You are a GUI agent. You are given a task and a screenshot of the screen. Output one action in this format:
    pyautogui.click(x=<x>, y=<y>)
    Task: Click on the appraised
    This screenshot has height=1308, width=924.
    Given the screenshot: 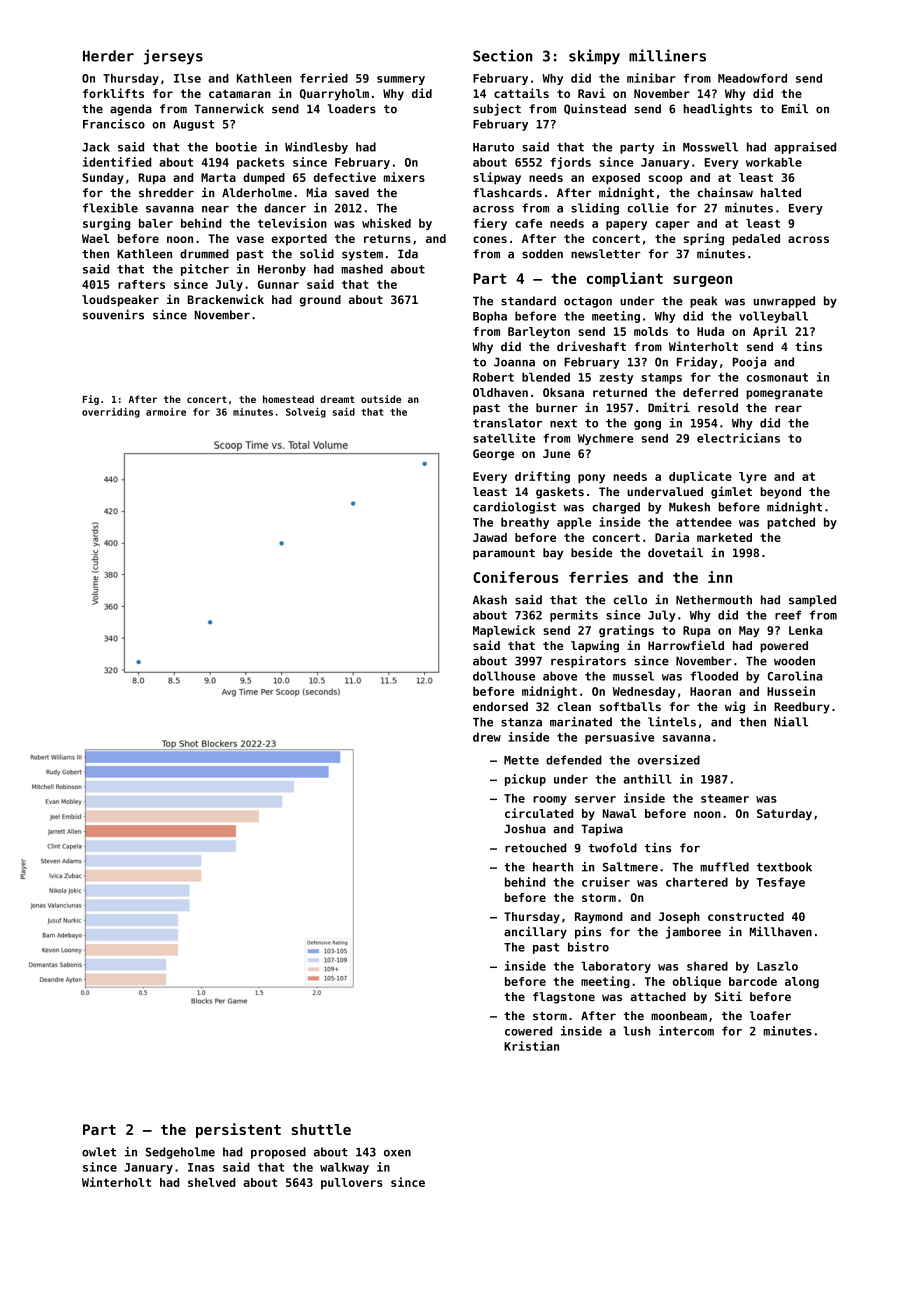 What is the action you would take?
    pyautogui.click(x=805, y=148)
